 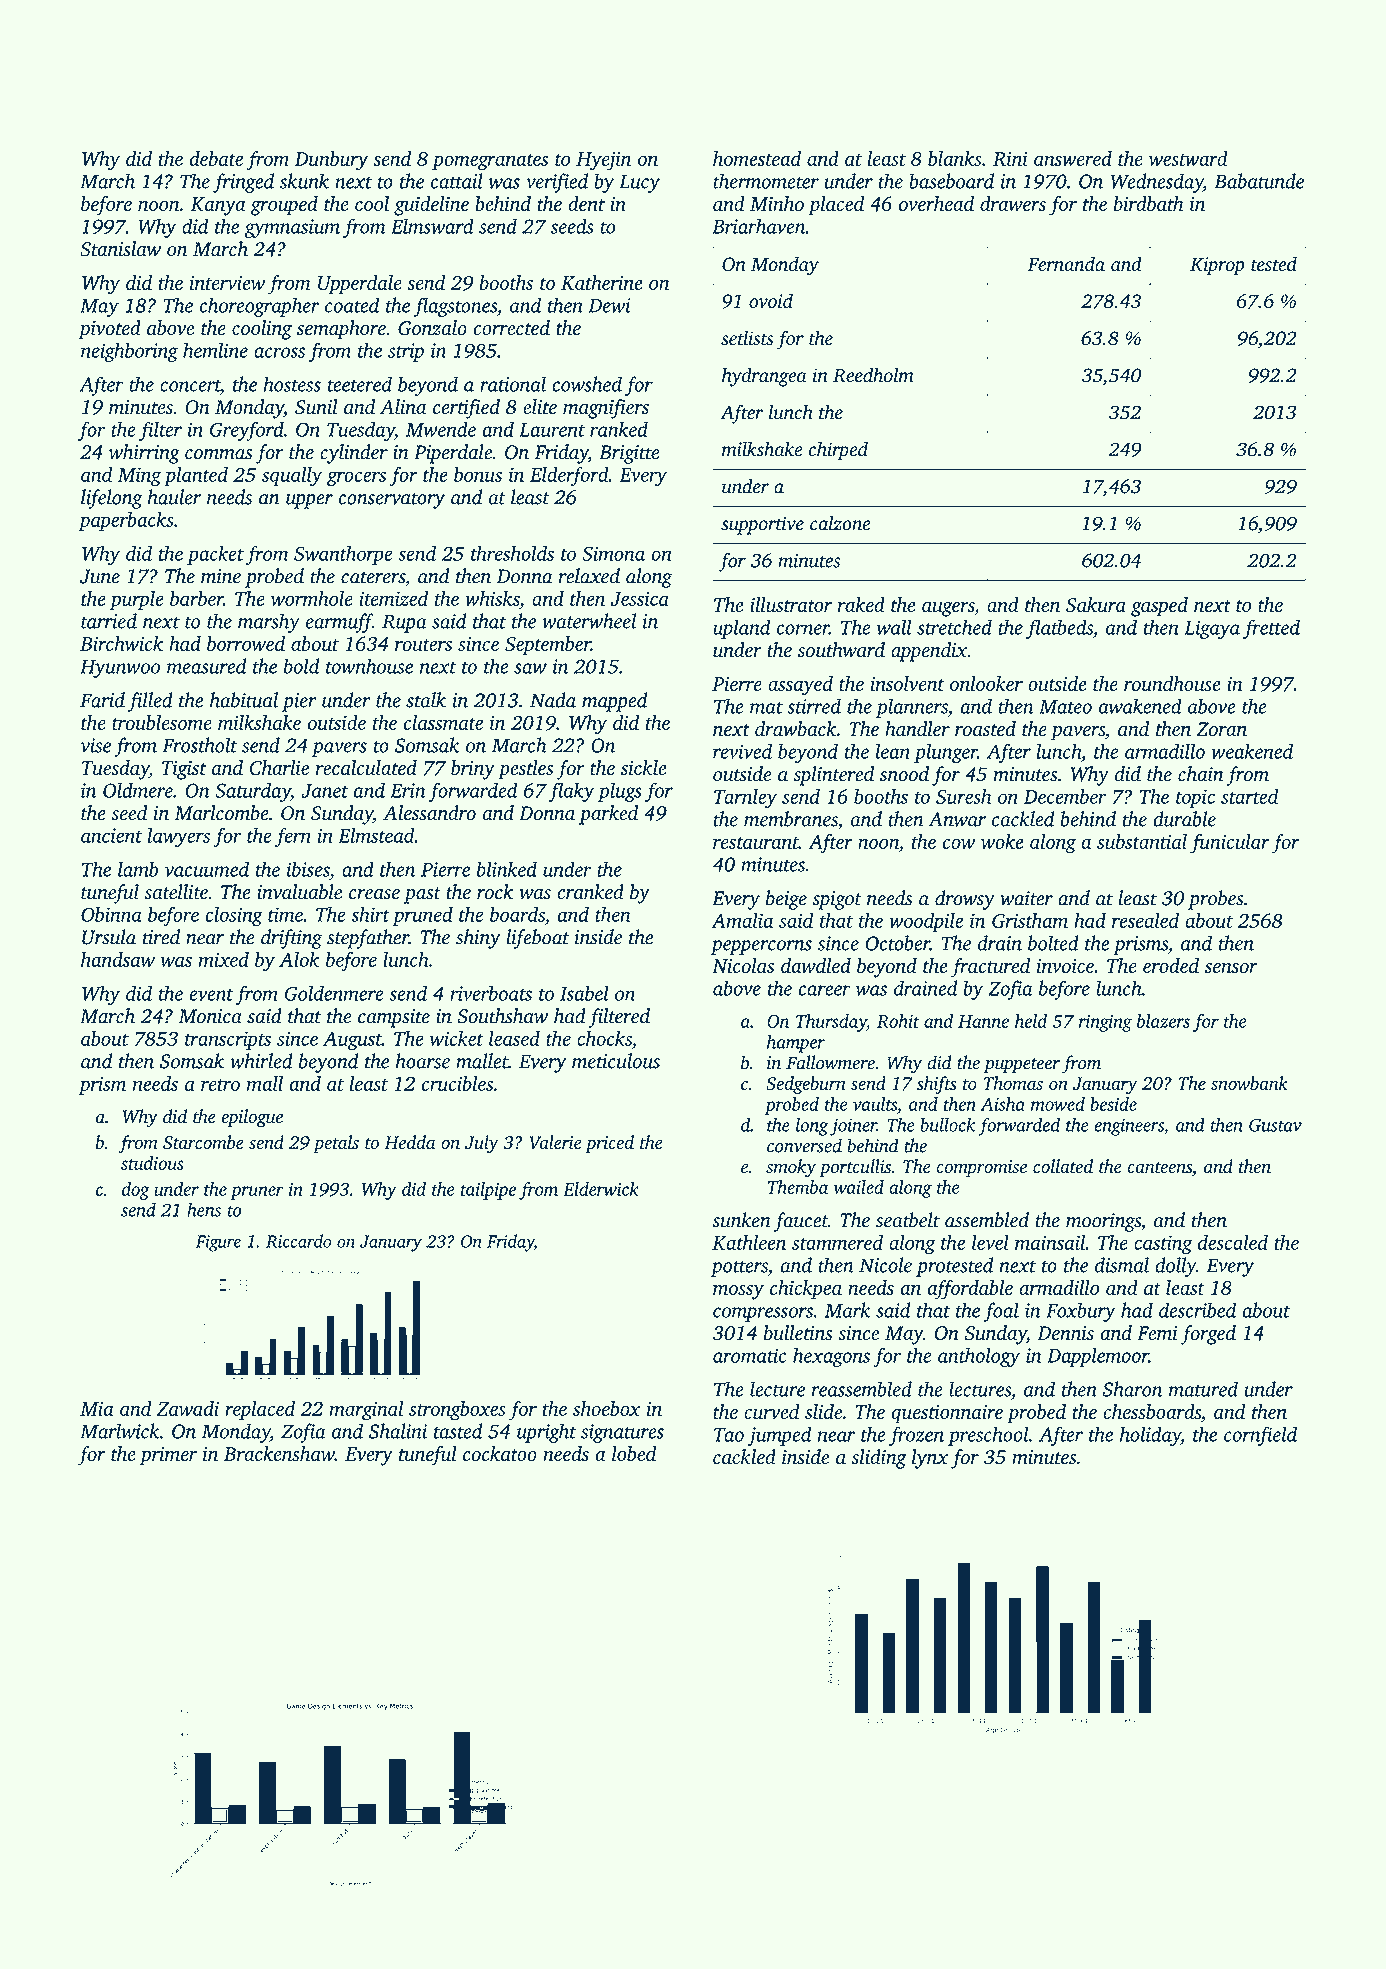 I want to click on interview, so click(x=227, y=282).
